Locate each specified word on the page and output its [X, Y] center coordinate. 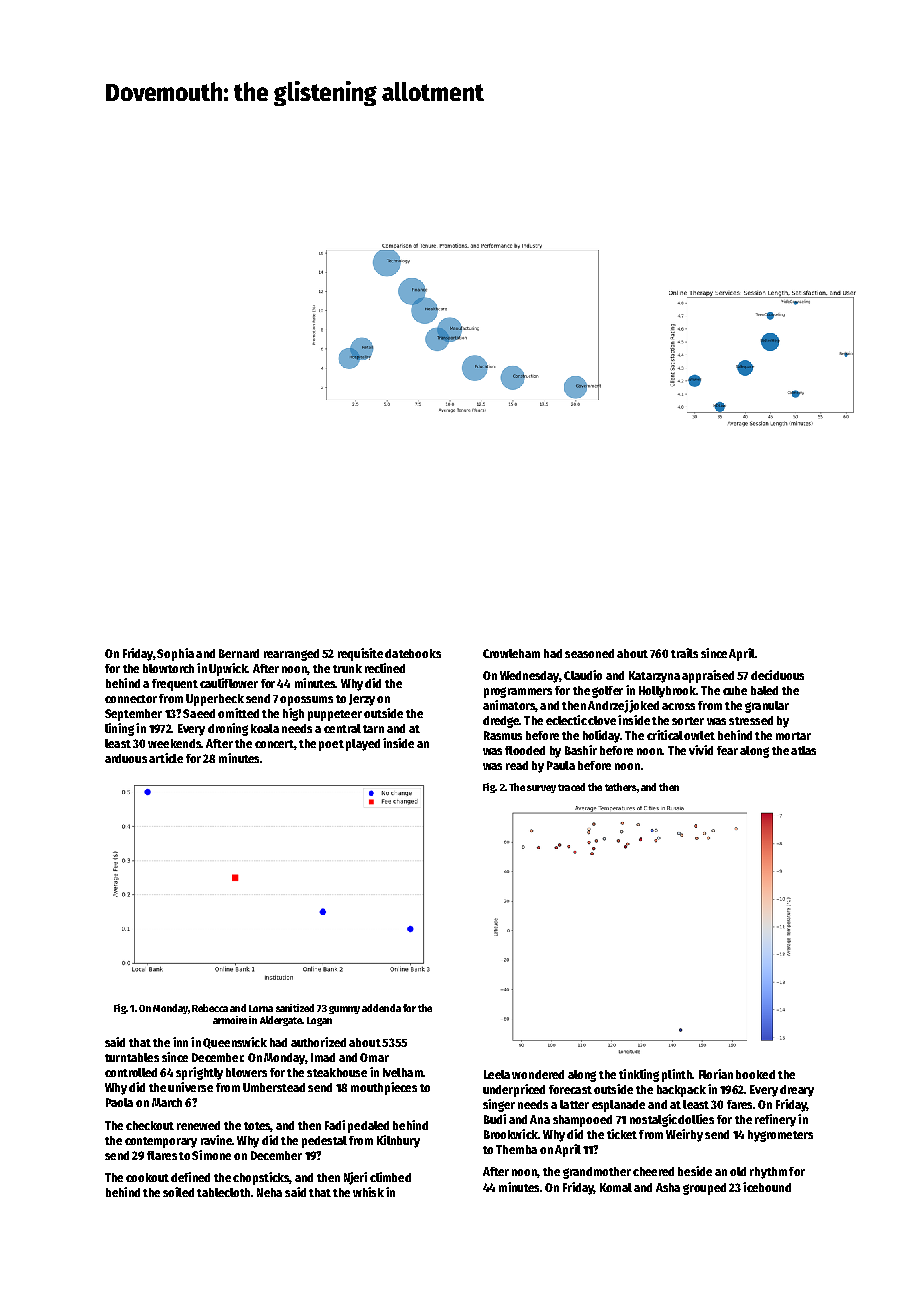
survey [541, 789]
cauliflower [229, 683]
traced [571, 787]
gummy [344, 1010]
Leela [497, 1074]
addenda [381, 1008]
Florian [716, 1074]
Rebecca [210, 1008]
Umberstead [274, 1087]
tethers [621, 787]
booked [755, 1074]
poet [331, 745]
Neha [269, 1192]
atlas [803, 750]
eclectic [566, 720]
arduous [126, 758]
